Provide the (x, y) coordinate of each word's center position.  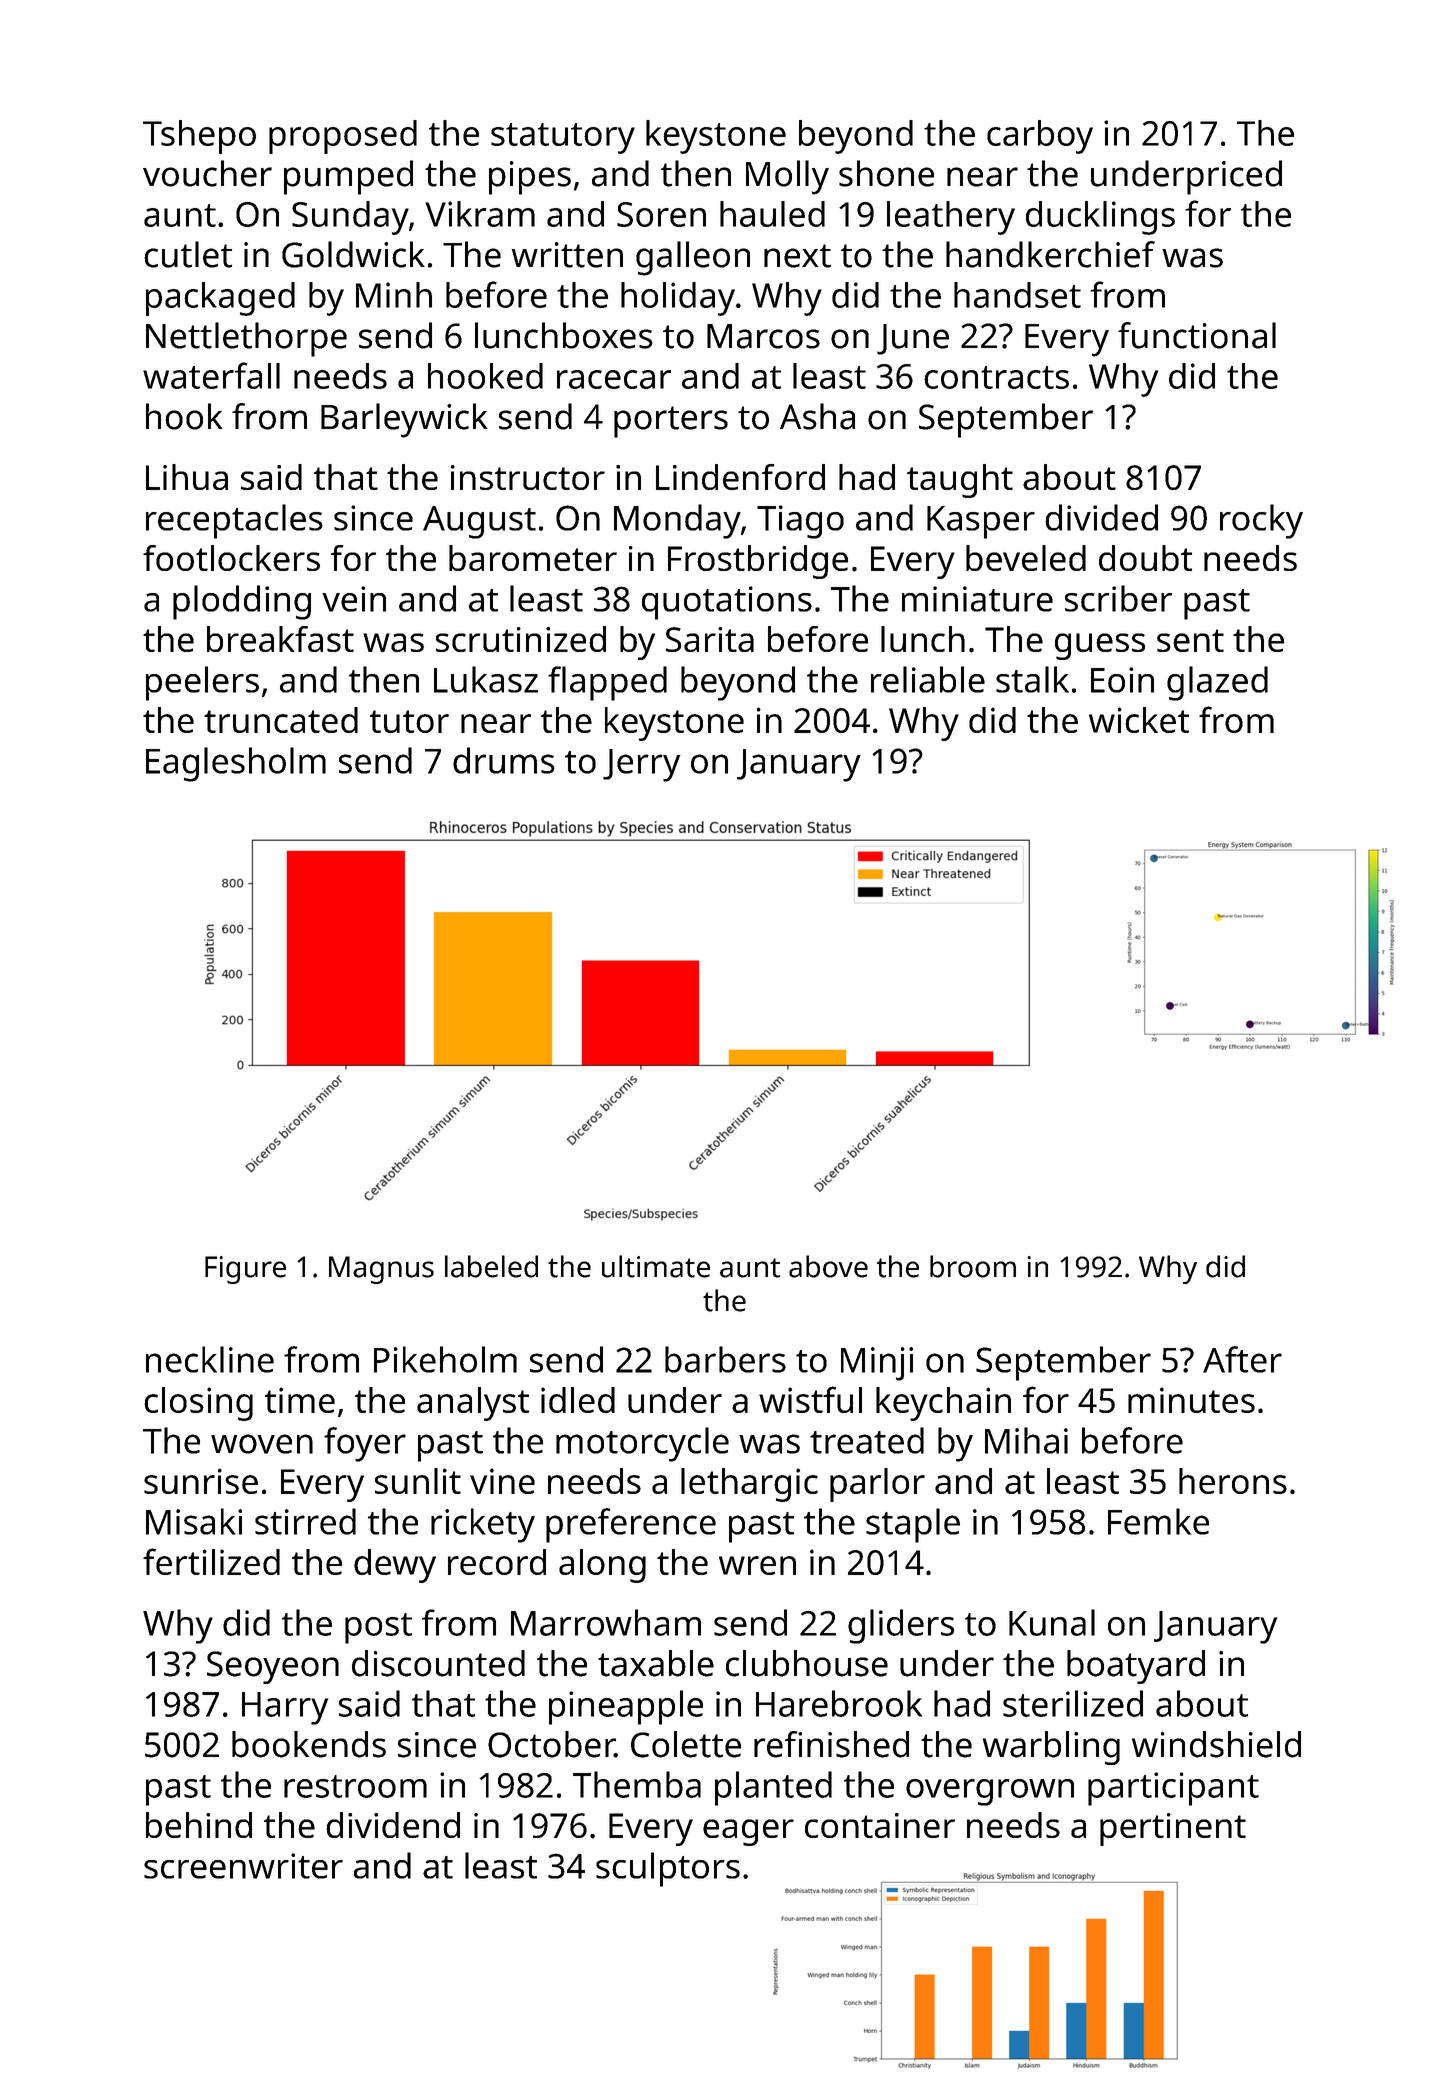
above (828, 1266)
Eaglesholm (236, 764)
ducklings (1100, 218)
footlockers (231, 558)
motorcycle (642, 1444)
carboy (1040, 137)
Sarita (710, 639)
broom (973, 1266)
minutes (1191, 1400)
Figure (245, 1270)
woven (262, 1444)
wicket (1139, 720)
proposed (343, 137)
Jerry (642, 765)
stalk (1032, 679)
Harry (285, 1708)
